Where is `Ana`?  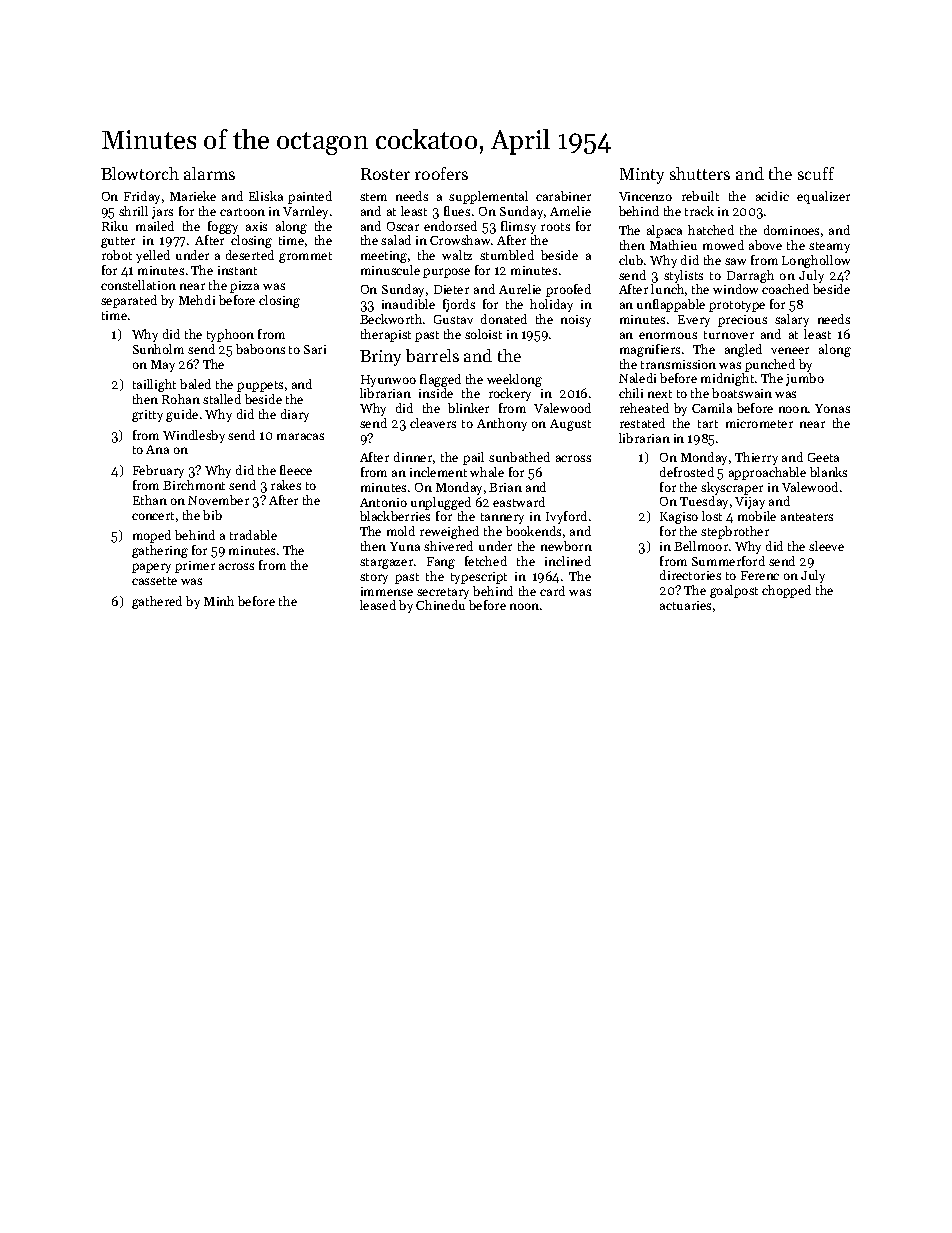
Ana is located at coordinates (157, 449).
